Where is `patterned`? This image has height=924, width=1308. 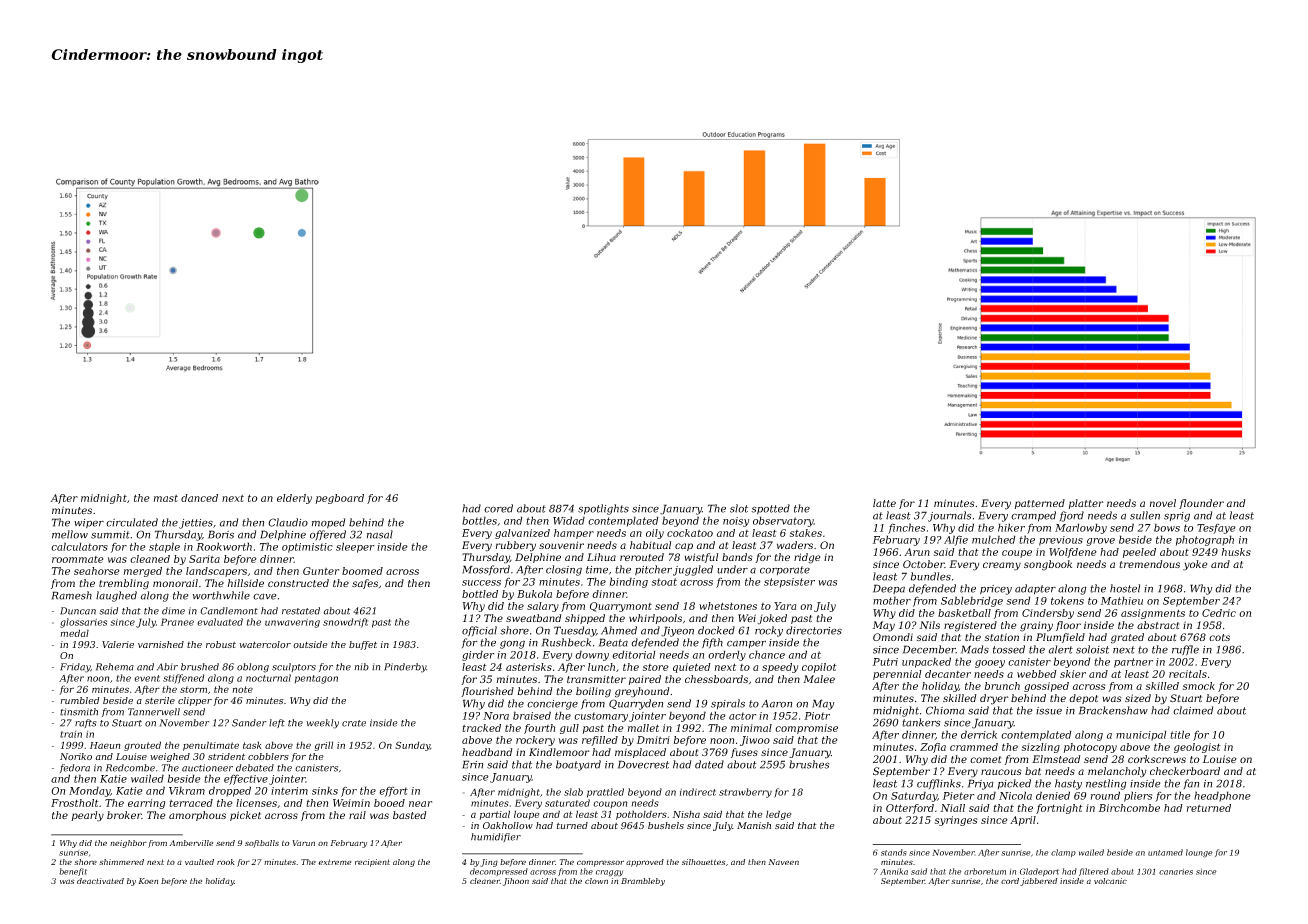
patterned is located at coordinates (1040, 504).
